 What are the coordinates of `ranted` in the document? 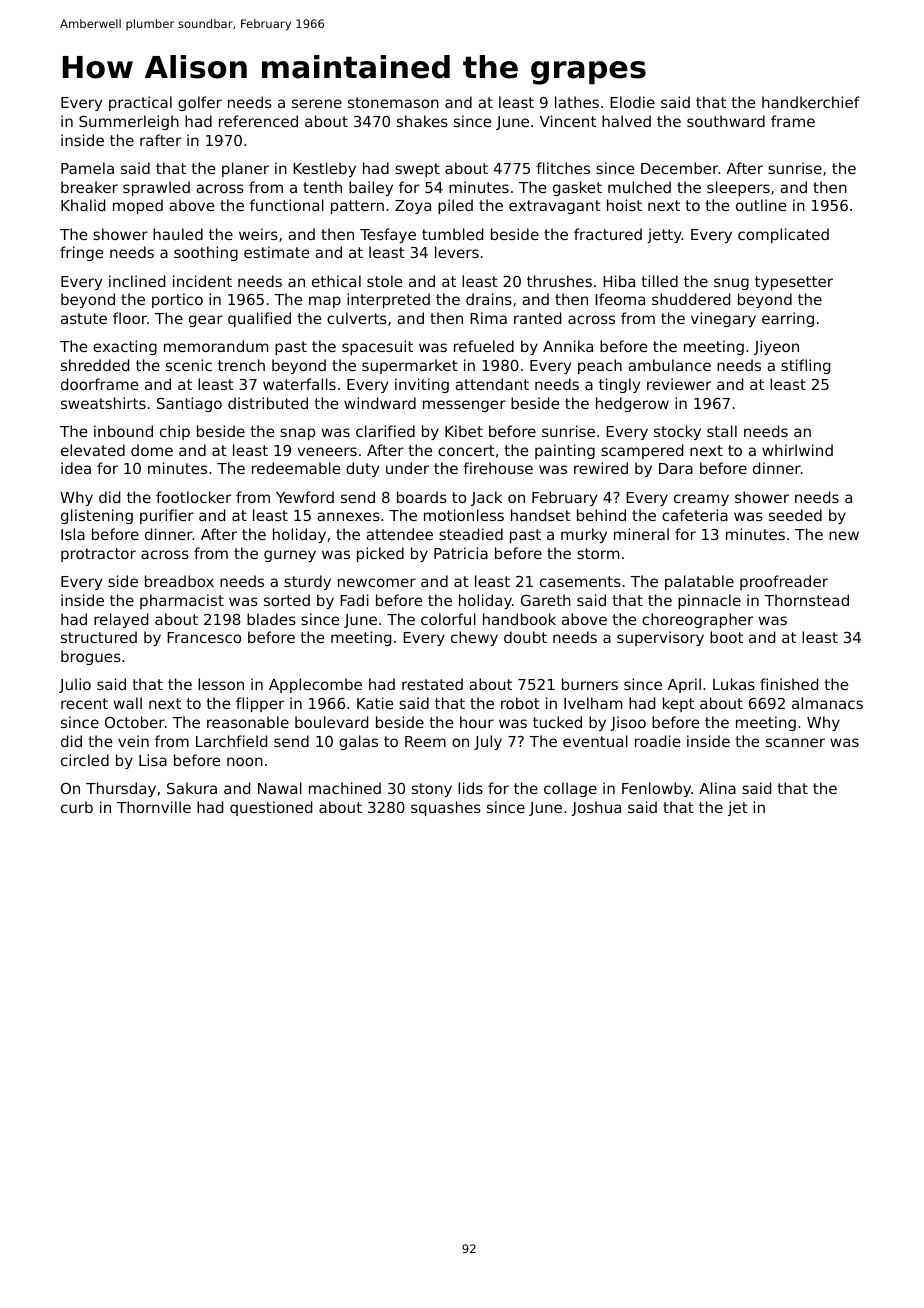 It's located at (537, 318).
